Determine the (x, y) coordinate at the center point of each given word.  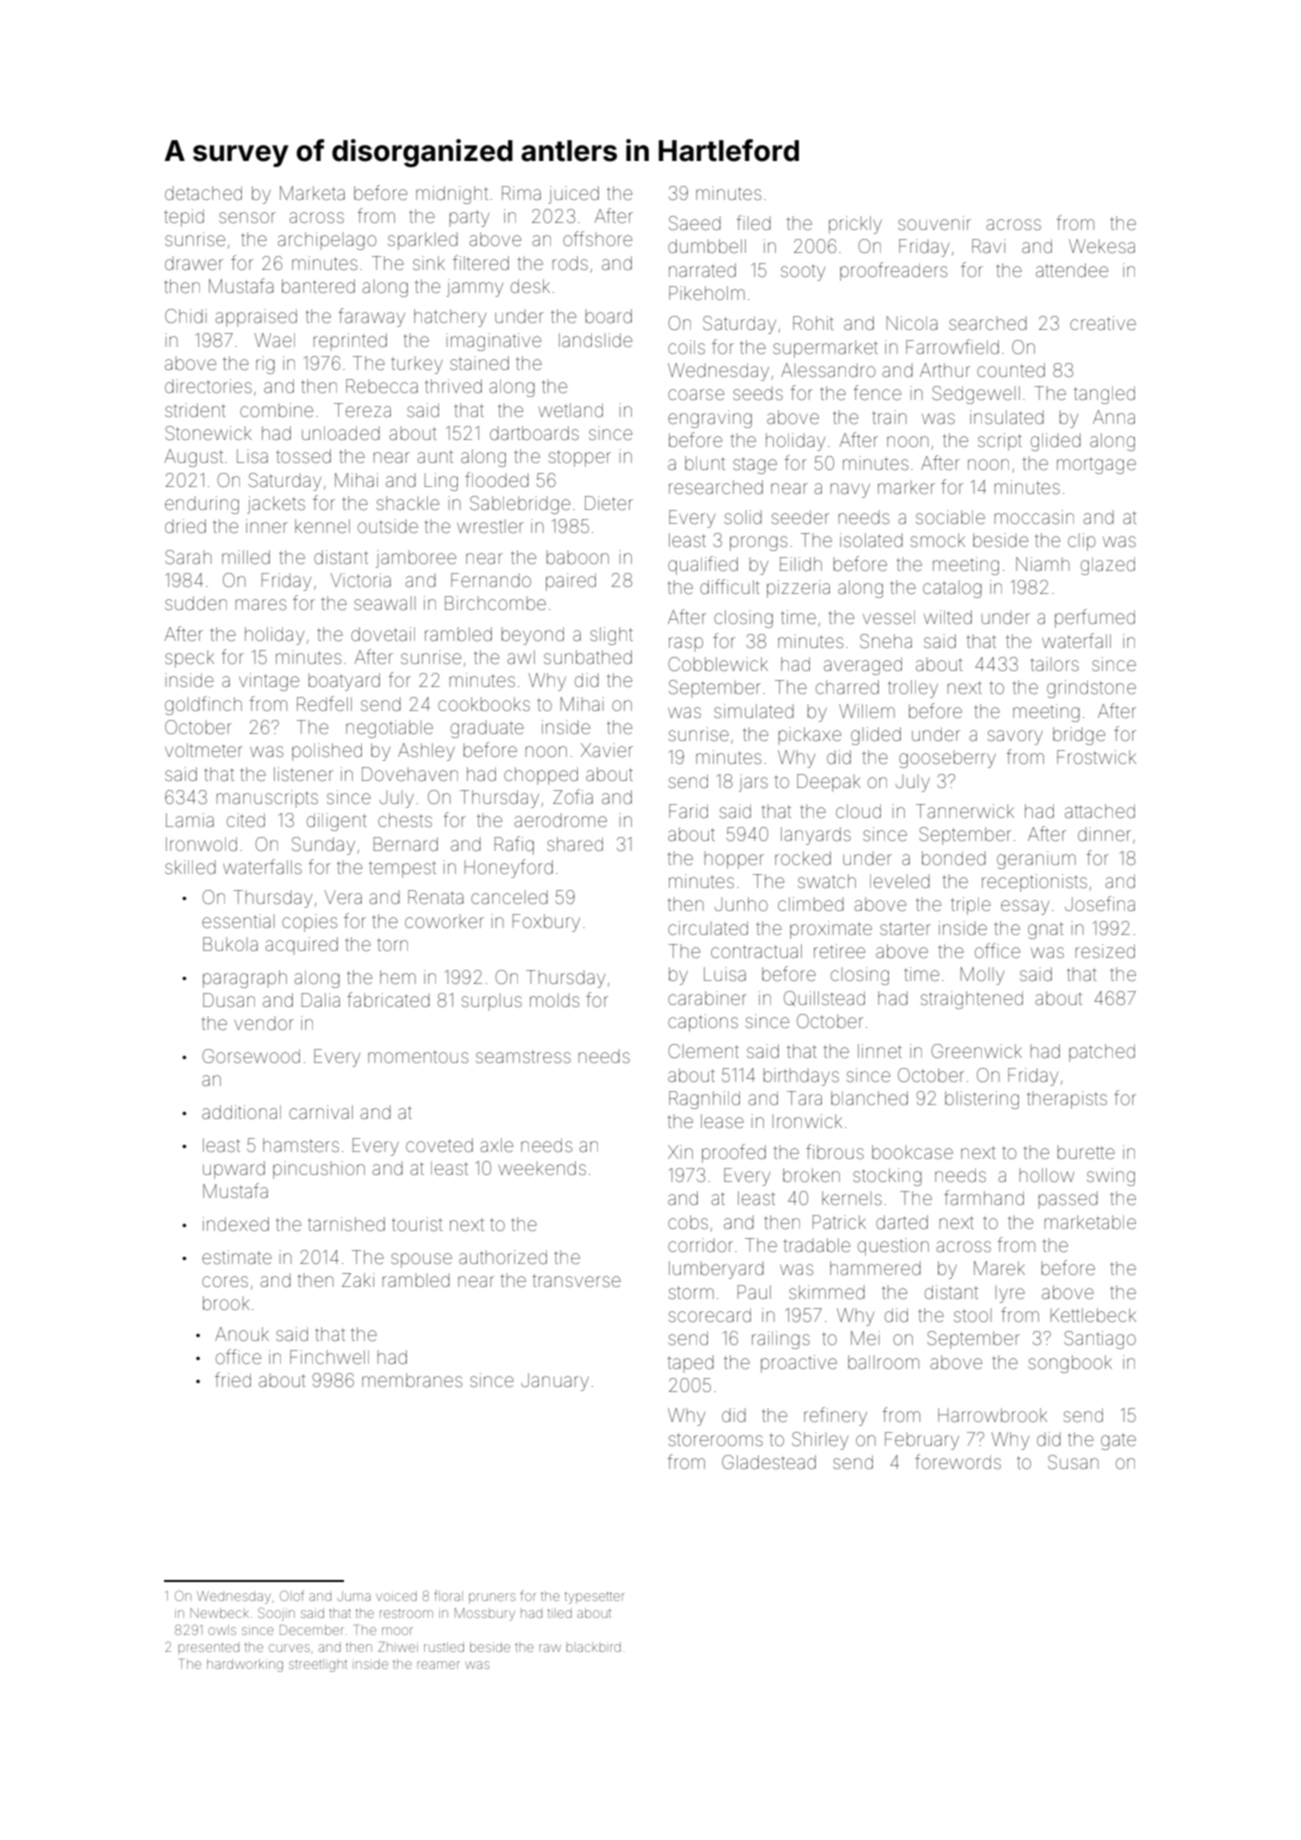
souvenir (934, 223)
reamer (438, 1665)
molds (554, 1000)
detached (203, 193)
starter (905, 928)
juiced (573, 195)
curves (289, 1648)
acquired (301, 945)
